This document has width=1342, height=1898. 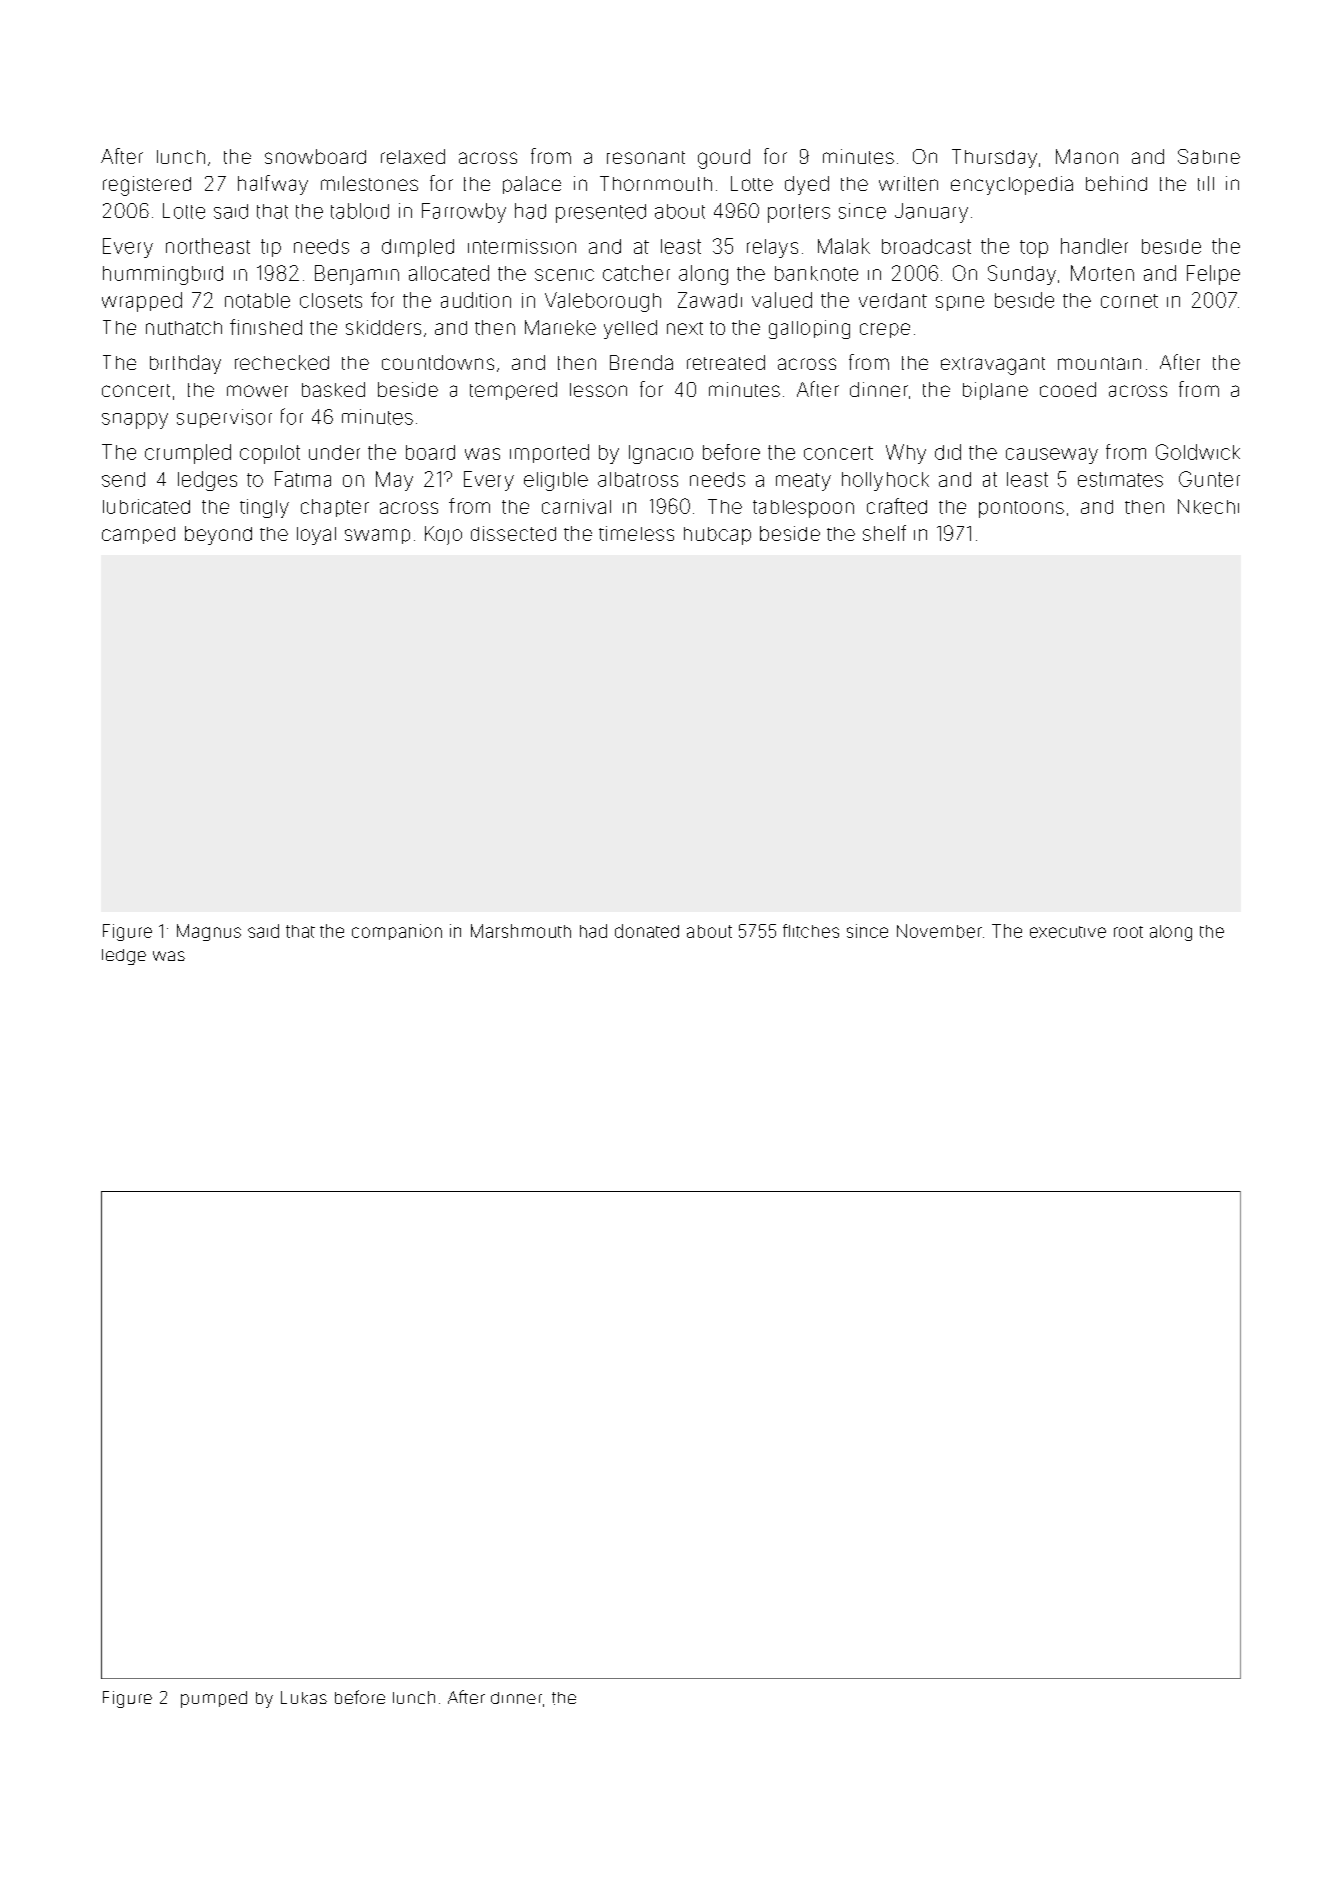 What do you see at coordinates (273, 185) in the document?
I see `halfway` at bounding box center [273, 185].
